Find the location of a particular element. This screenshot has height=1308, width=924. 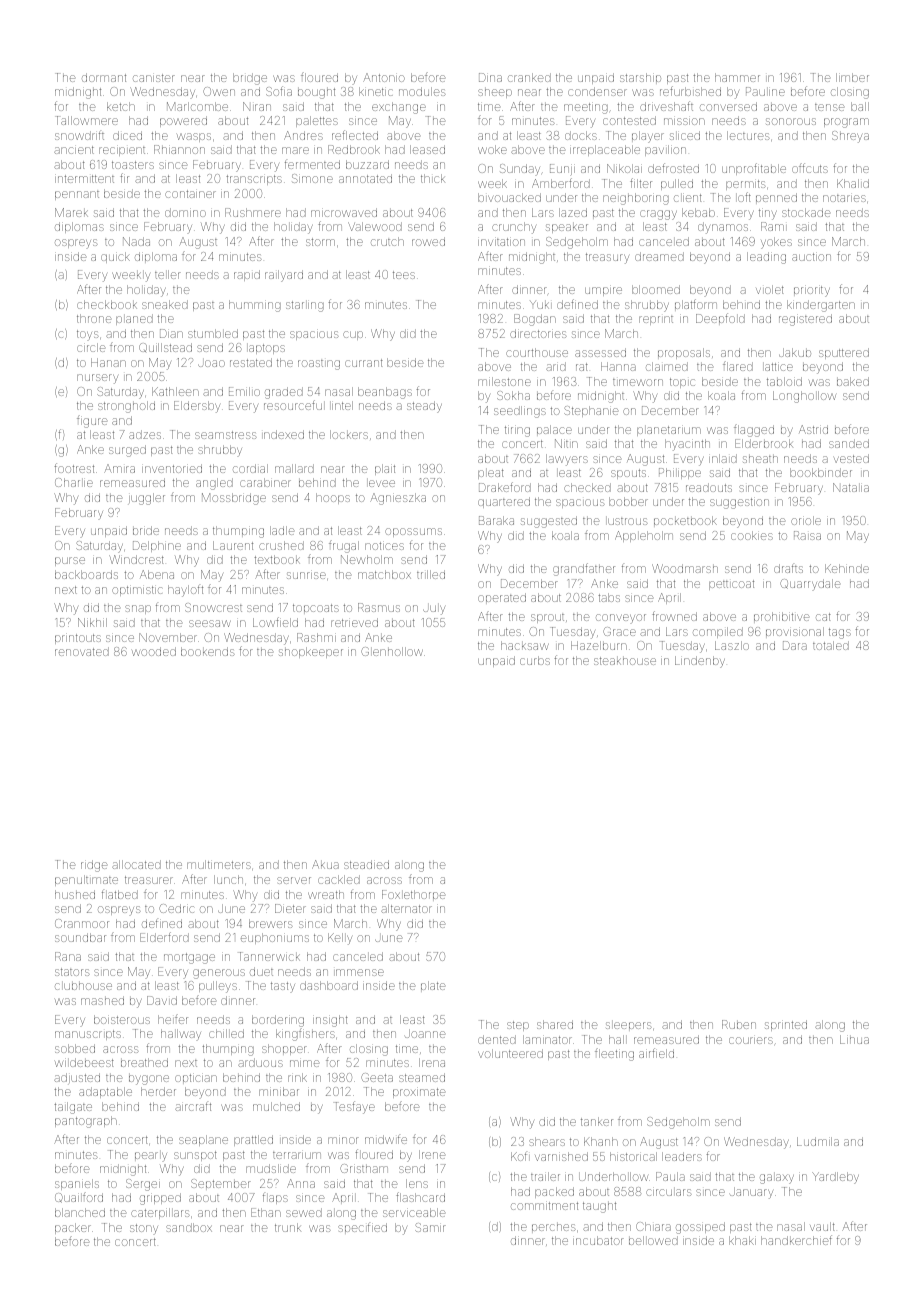

Ruben is located at coordinates (739, 1024).
